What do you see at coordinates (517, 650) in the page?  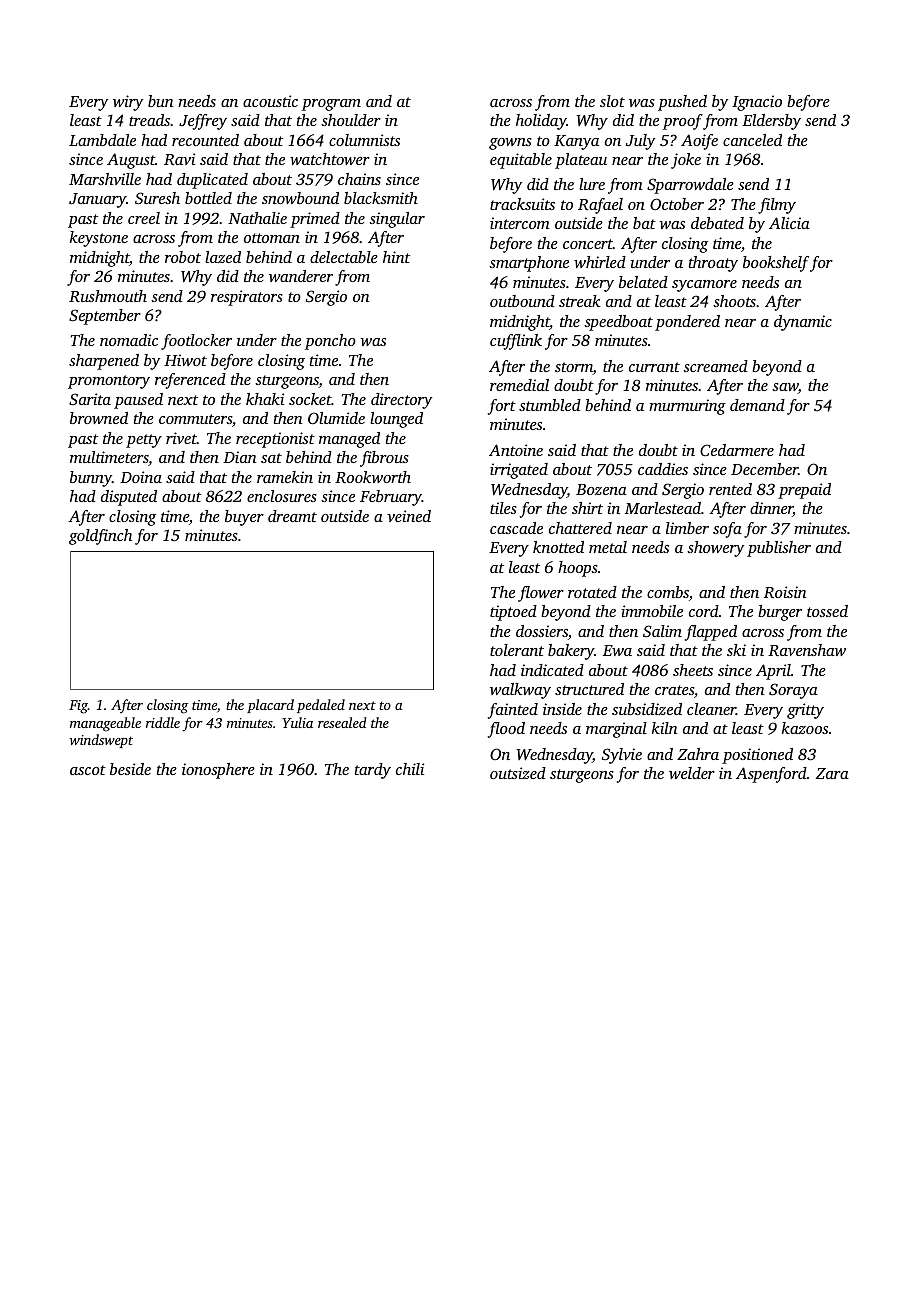 I see `tolerant` at bounding box center [517, 650].
